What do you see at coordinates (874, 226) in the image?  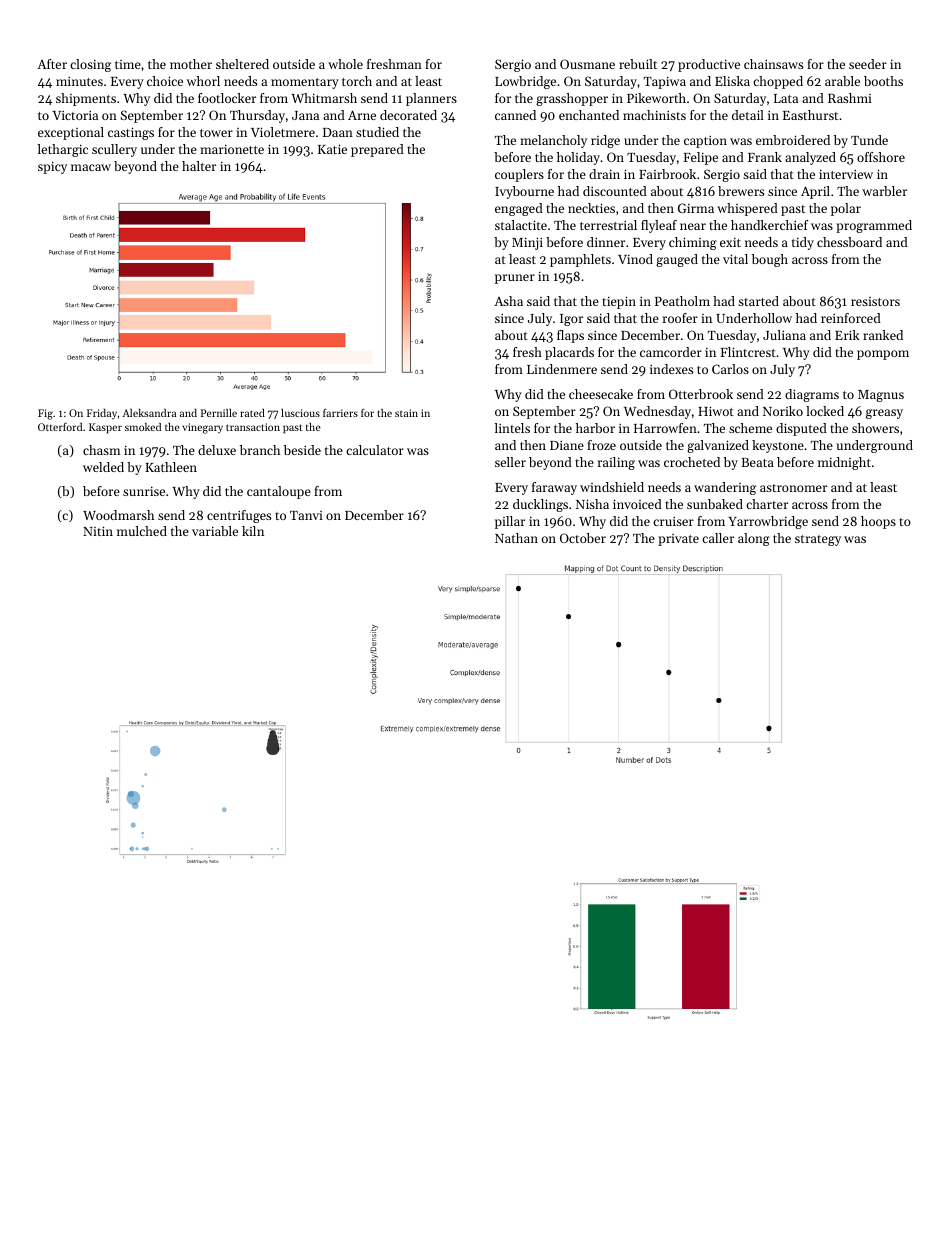 I see `programmed` at bounding box center [874, 226].
